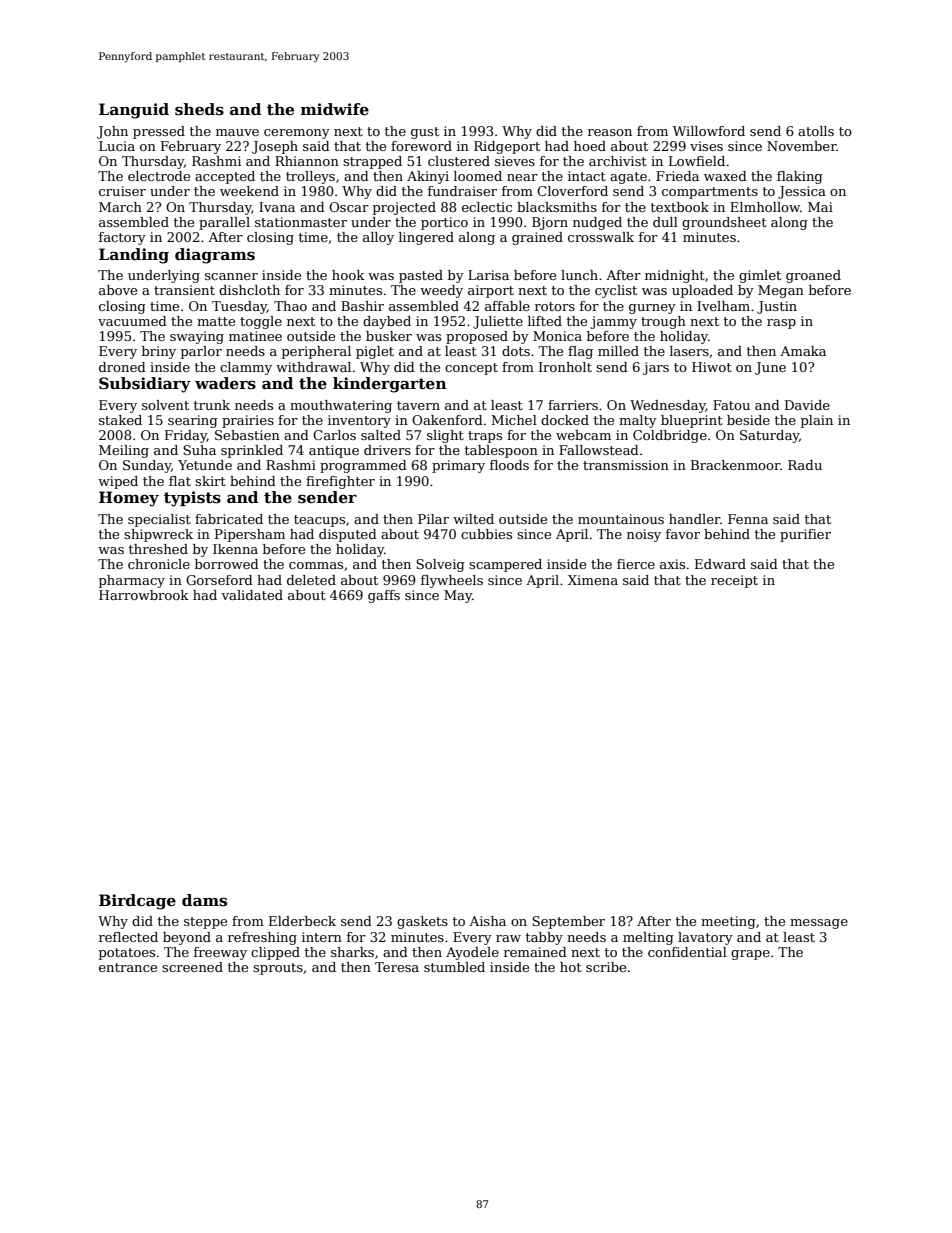 This document has width=952, height=1233. I want to click on Solveig, so click(440, 565).
